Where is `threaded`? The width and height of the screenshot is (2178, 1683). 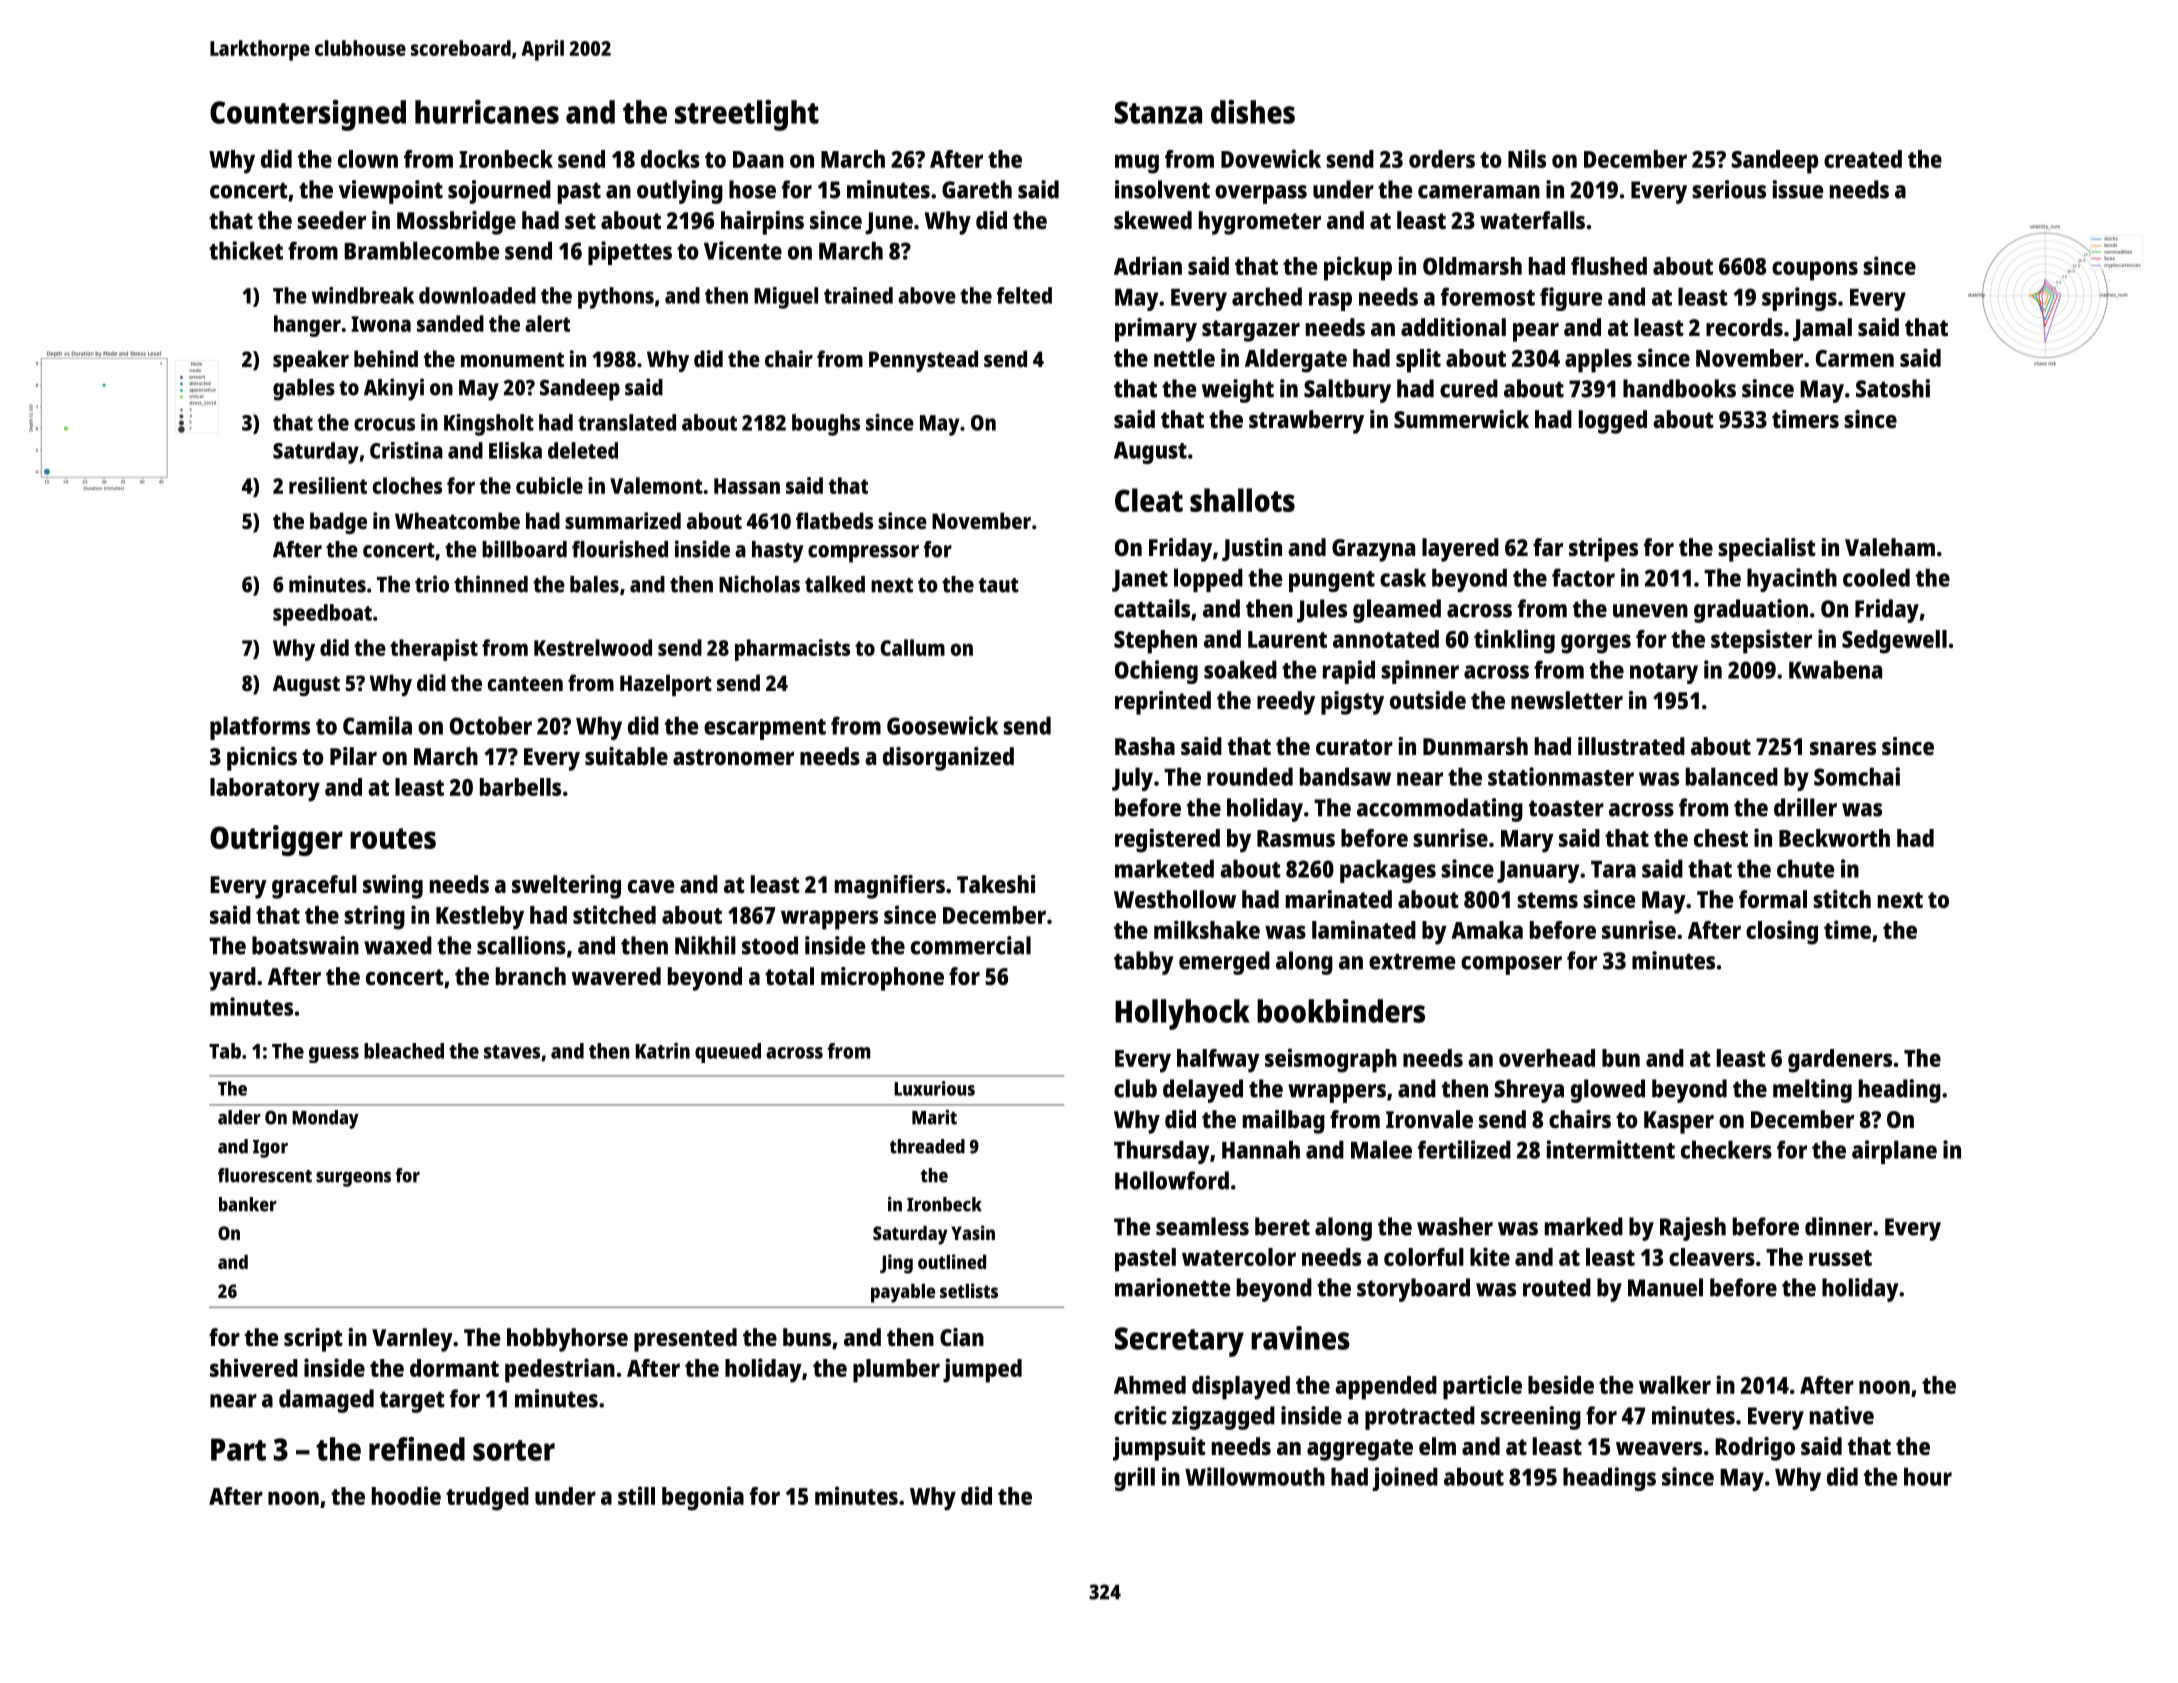
threaded is located at coordinates (927, 1146).
